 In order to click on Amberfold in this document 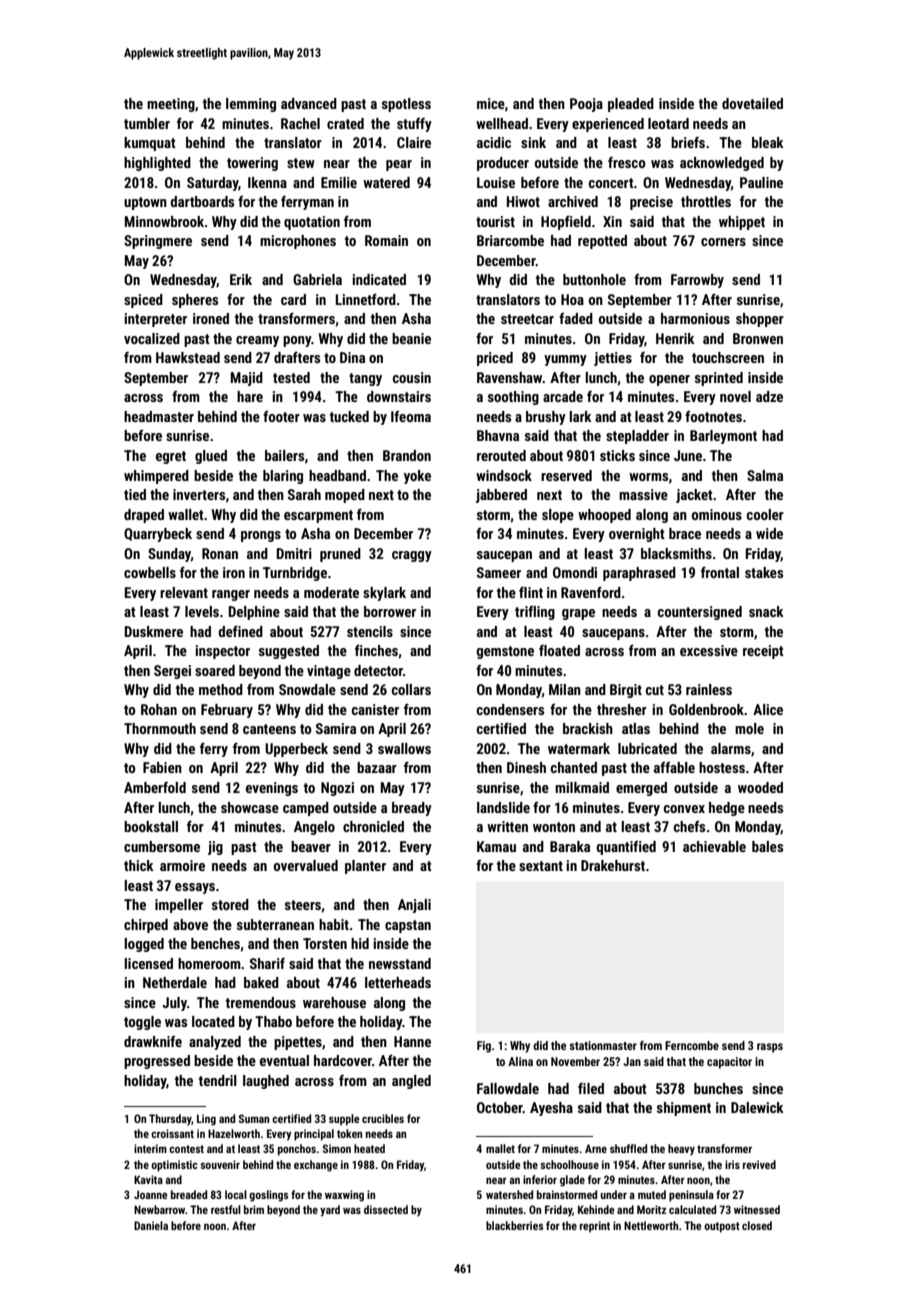, I will do `click(155, 787)`.
